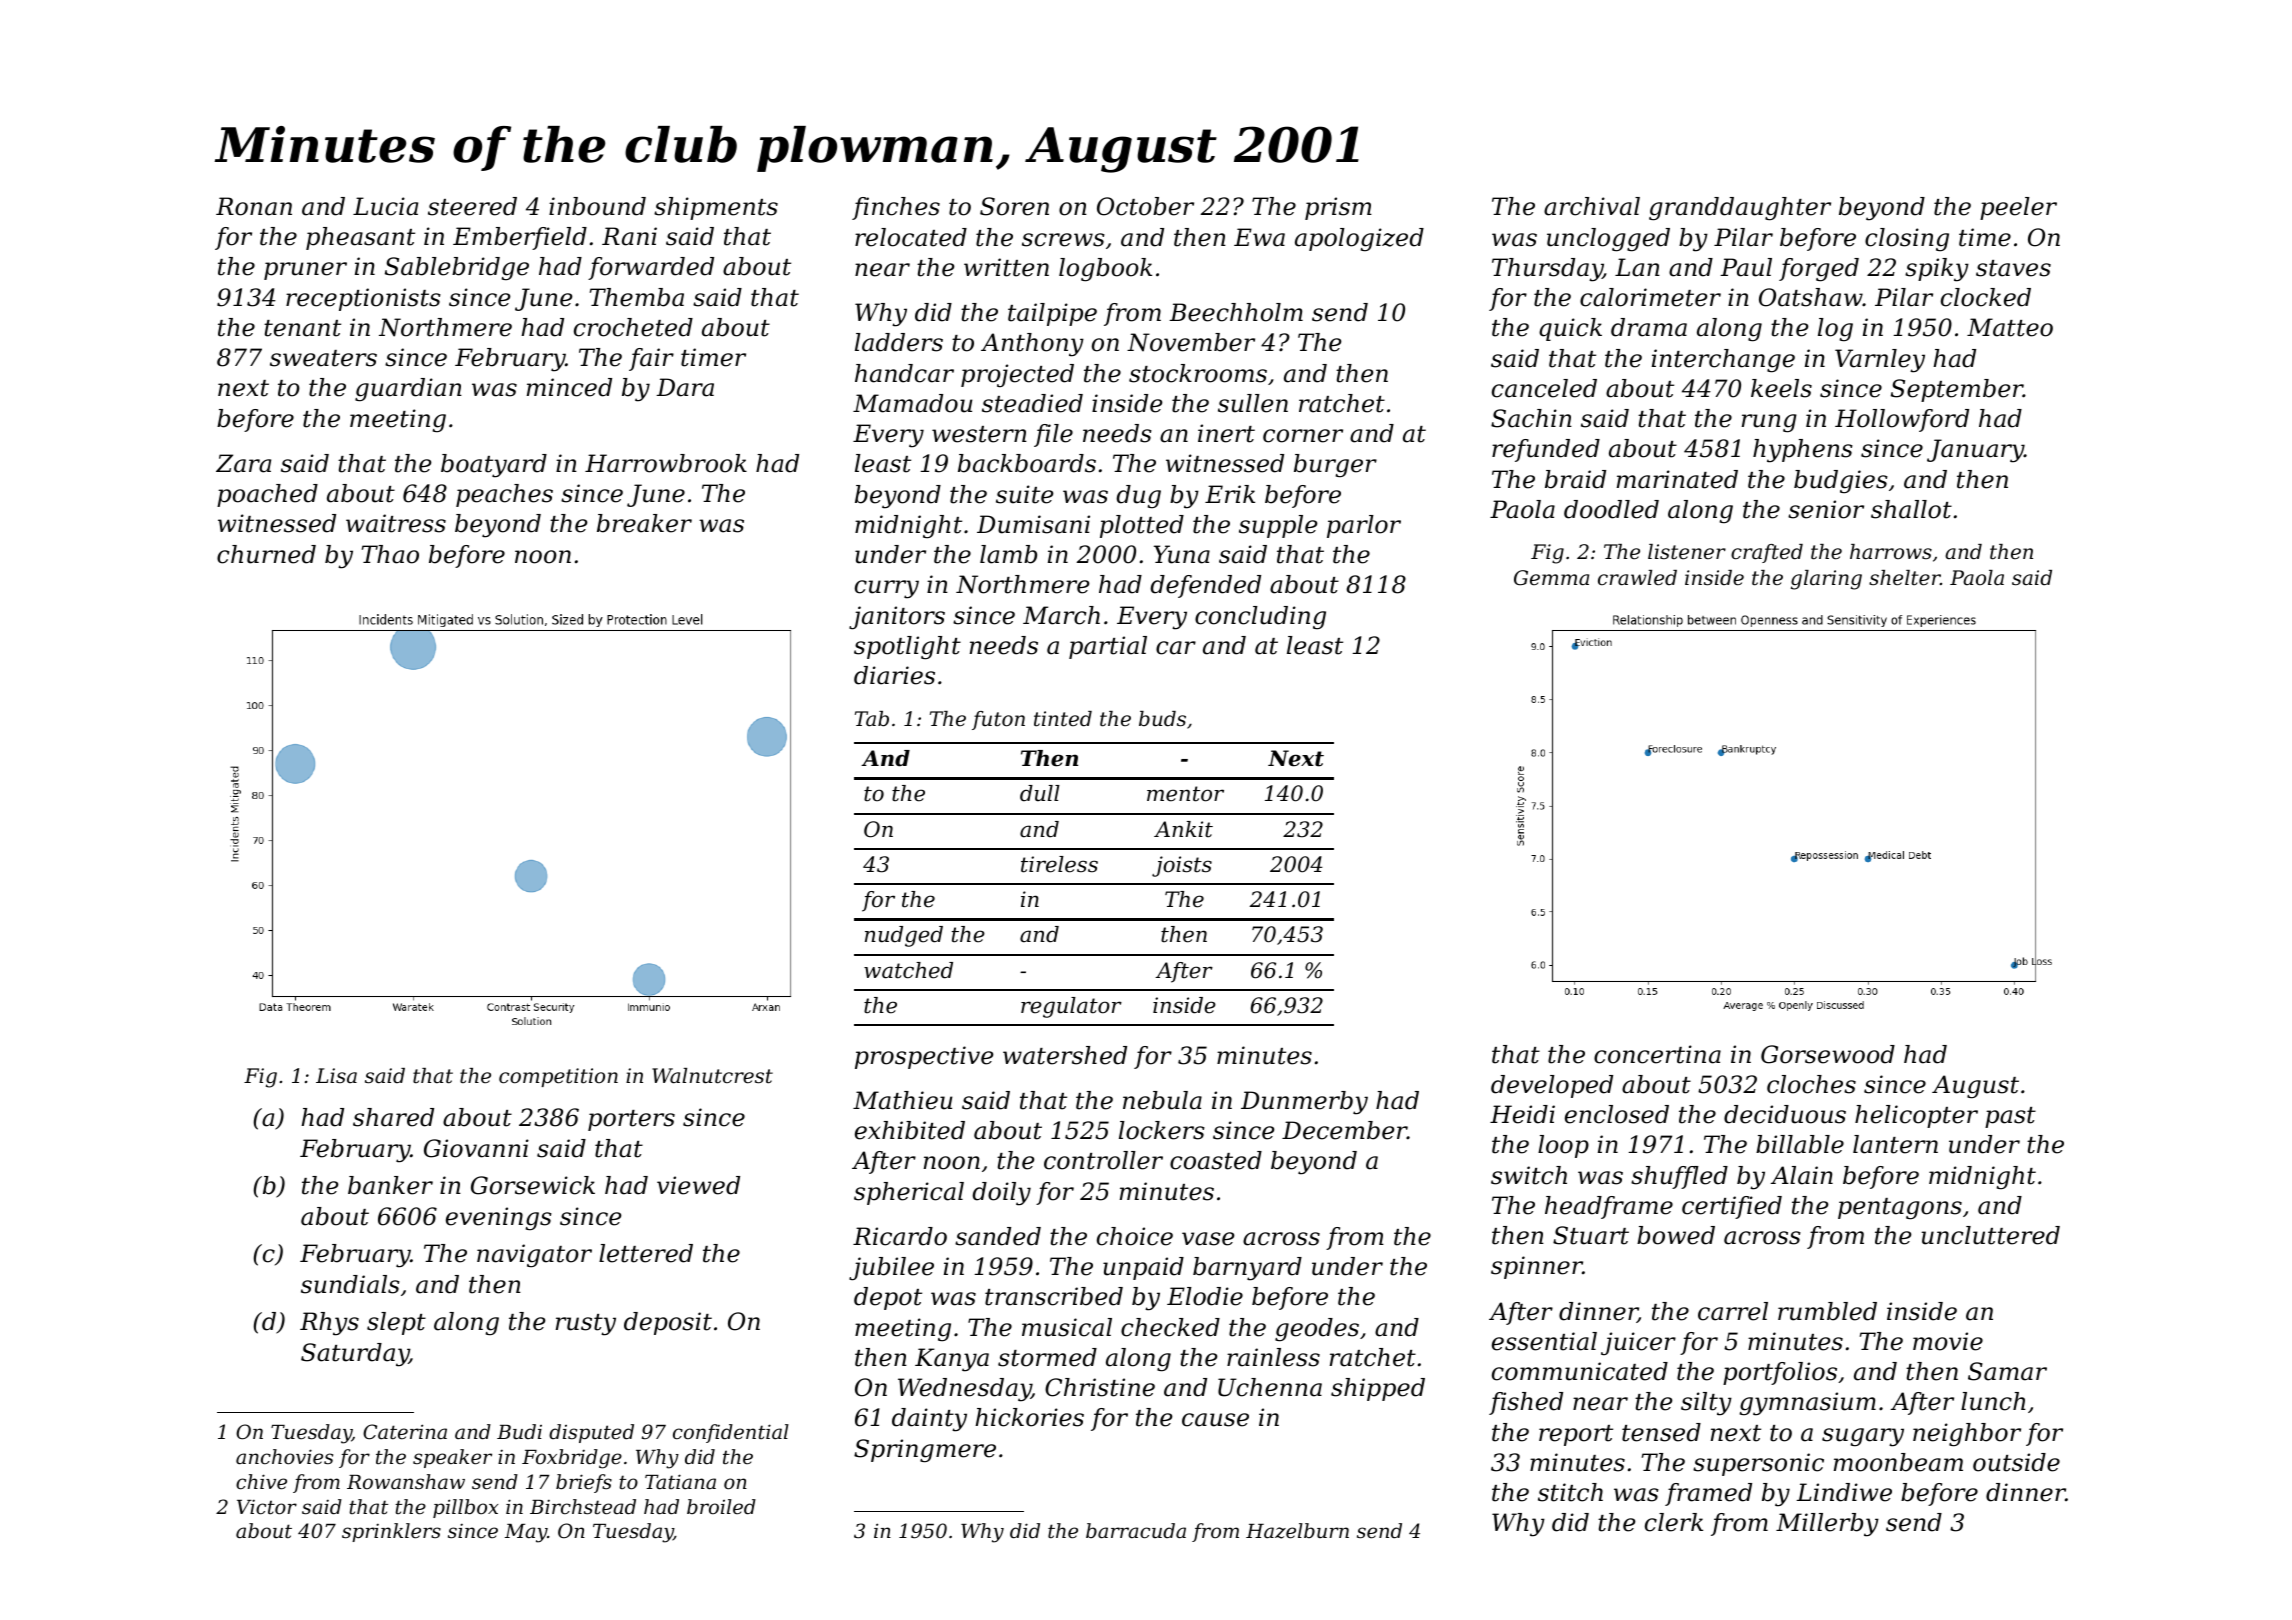 This screenshot has height=1620, width=2292. I want to click on depot, so click(888, 1298).
